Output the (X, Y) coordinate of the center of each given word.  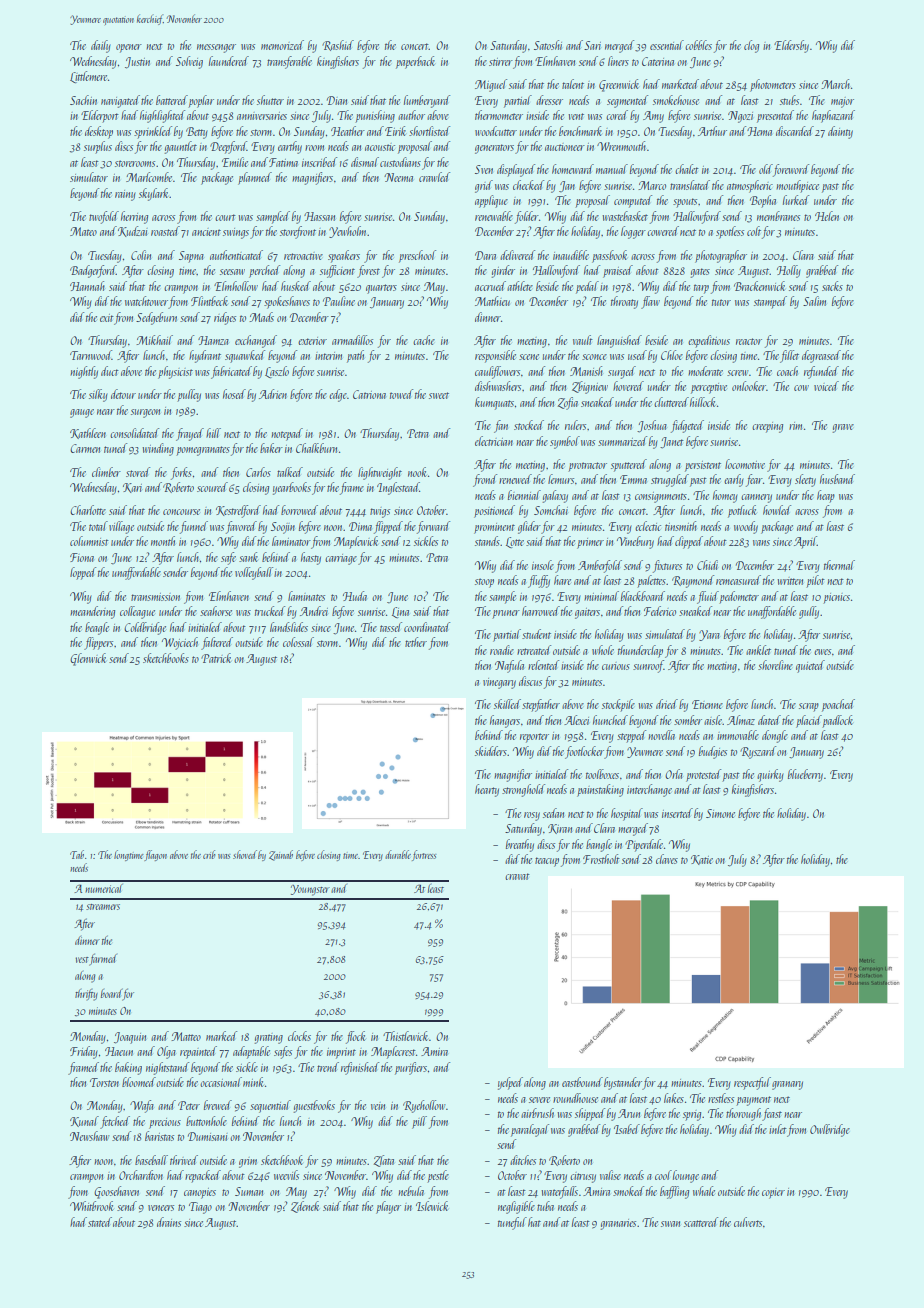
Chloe (672, 355)
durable (398, 854)
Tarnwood (91, 355)
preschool (417, 256)
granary (787, 1085)
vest (82, 960)
